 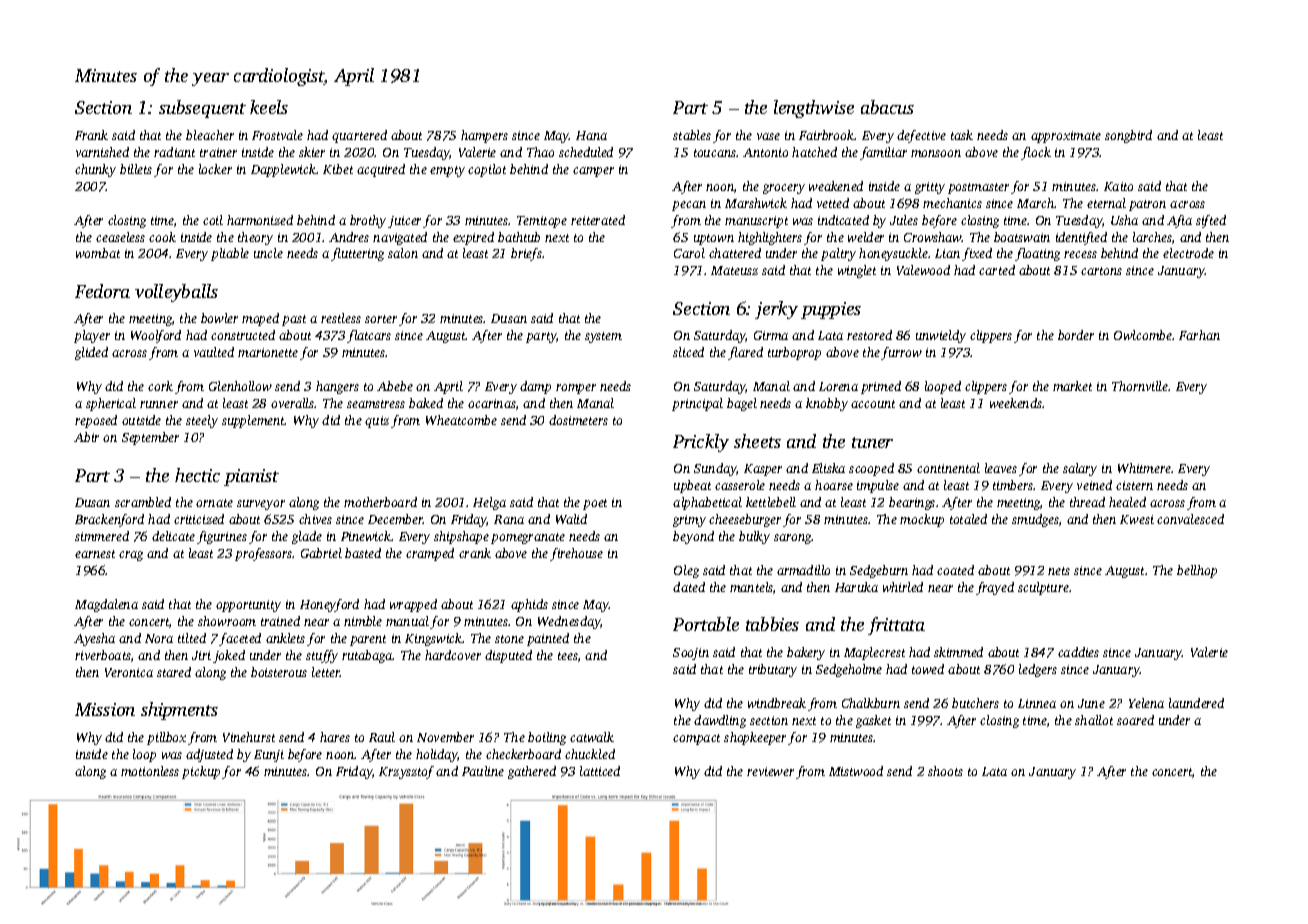 I want to click on sifted, so click(x=1211, y=221).
